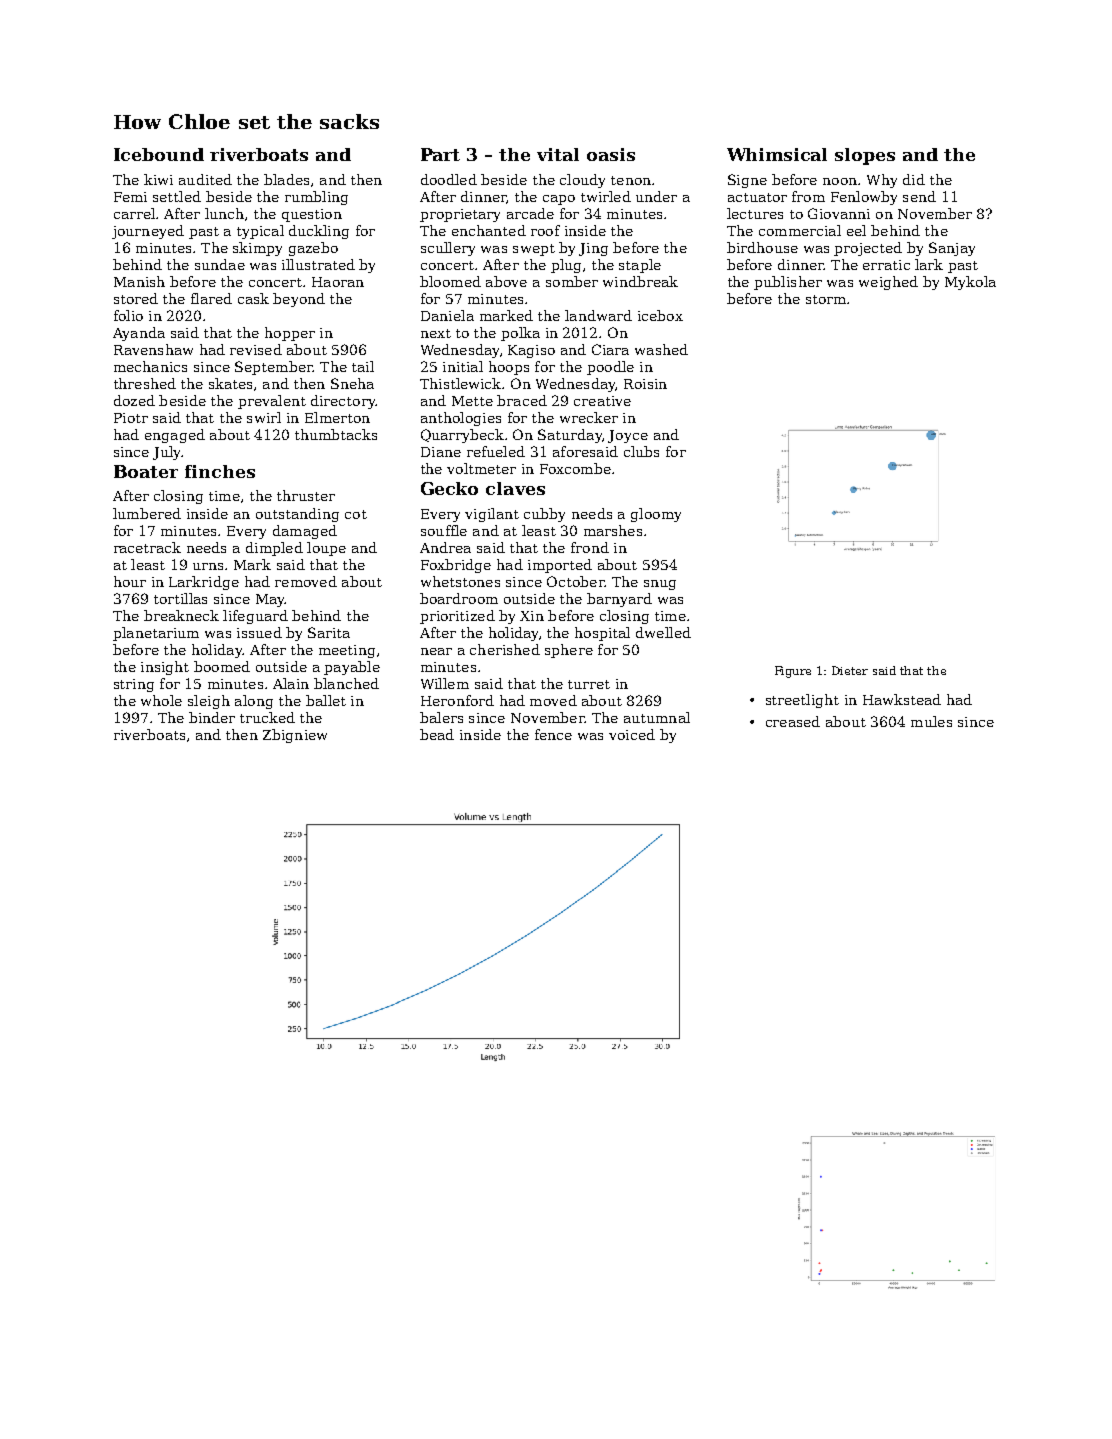 The image size is (1112, 1439). What do you see at coordinates (352, 668) in the document?
I see `payable` at bounding box center [352, 668].
